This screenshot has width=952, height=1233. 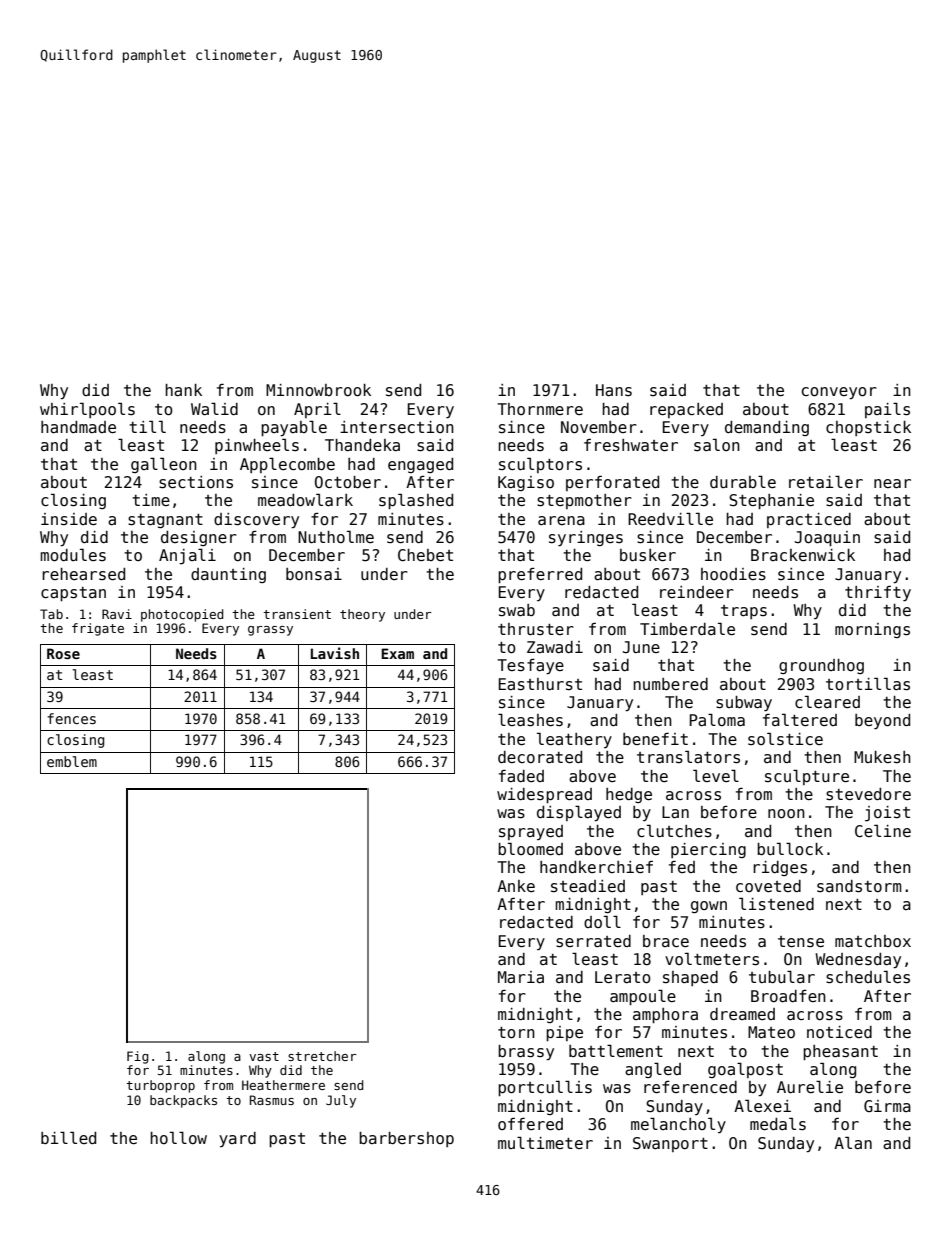 I want to click on mornings, so click(x=872, y=630).
